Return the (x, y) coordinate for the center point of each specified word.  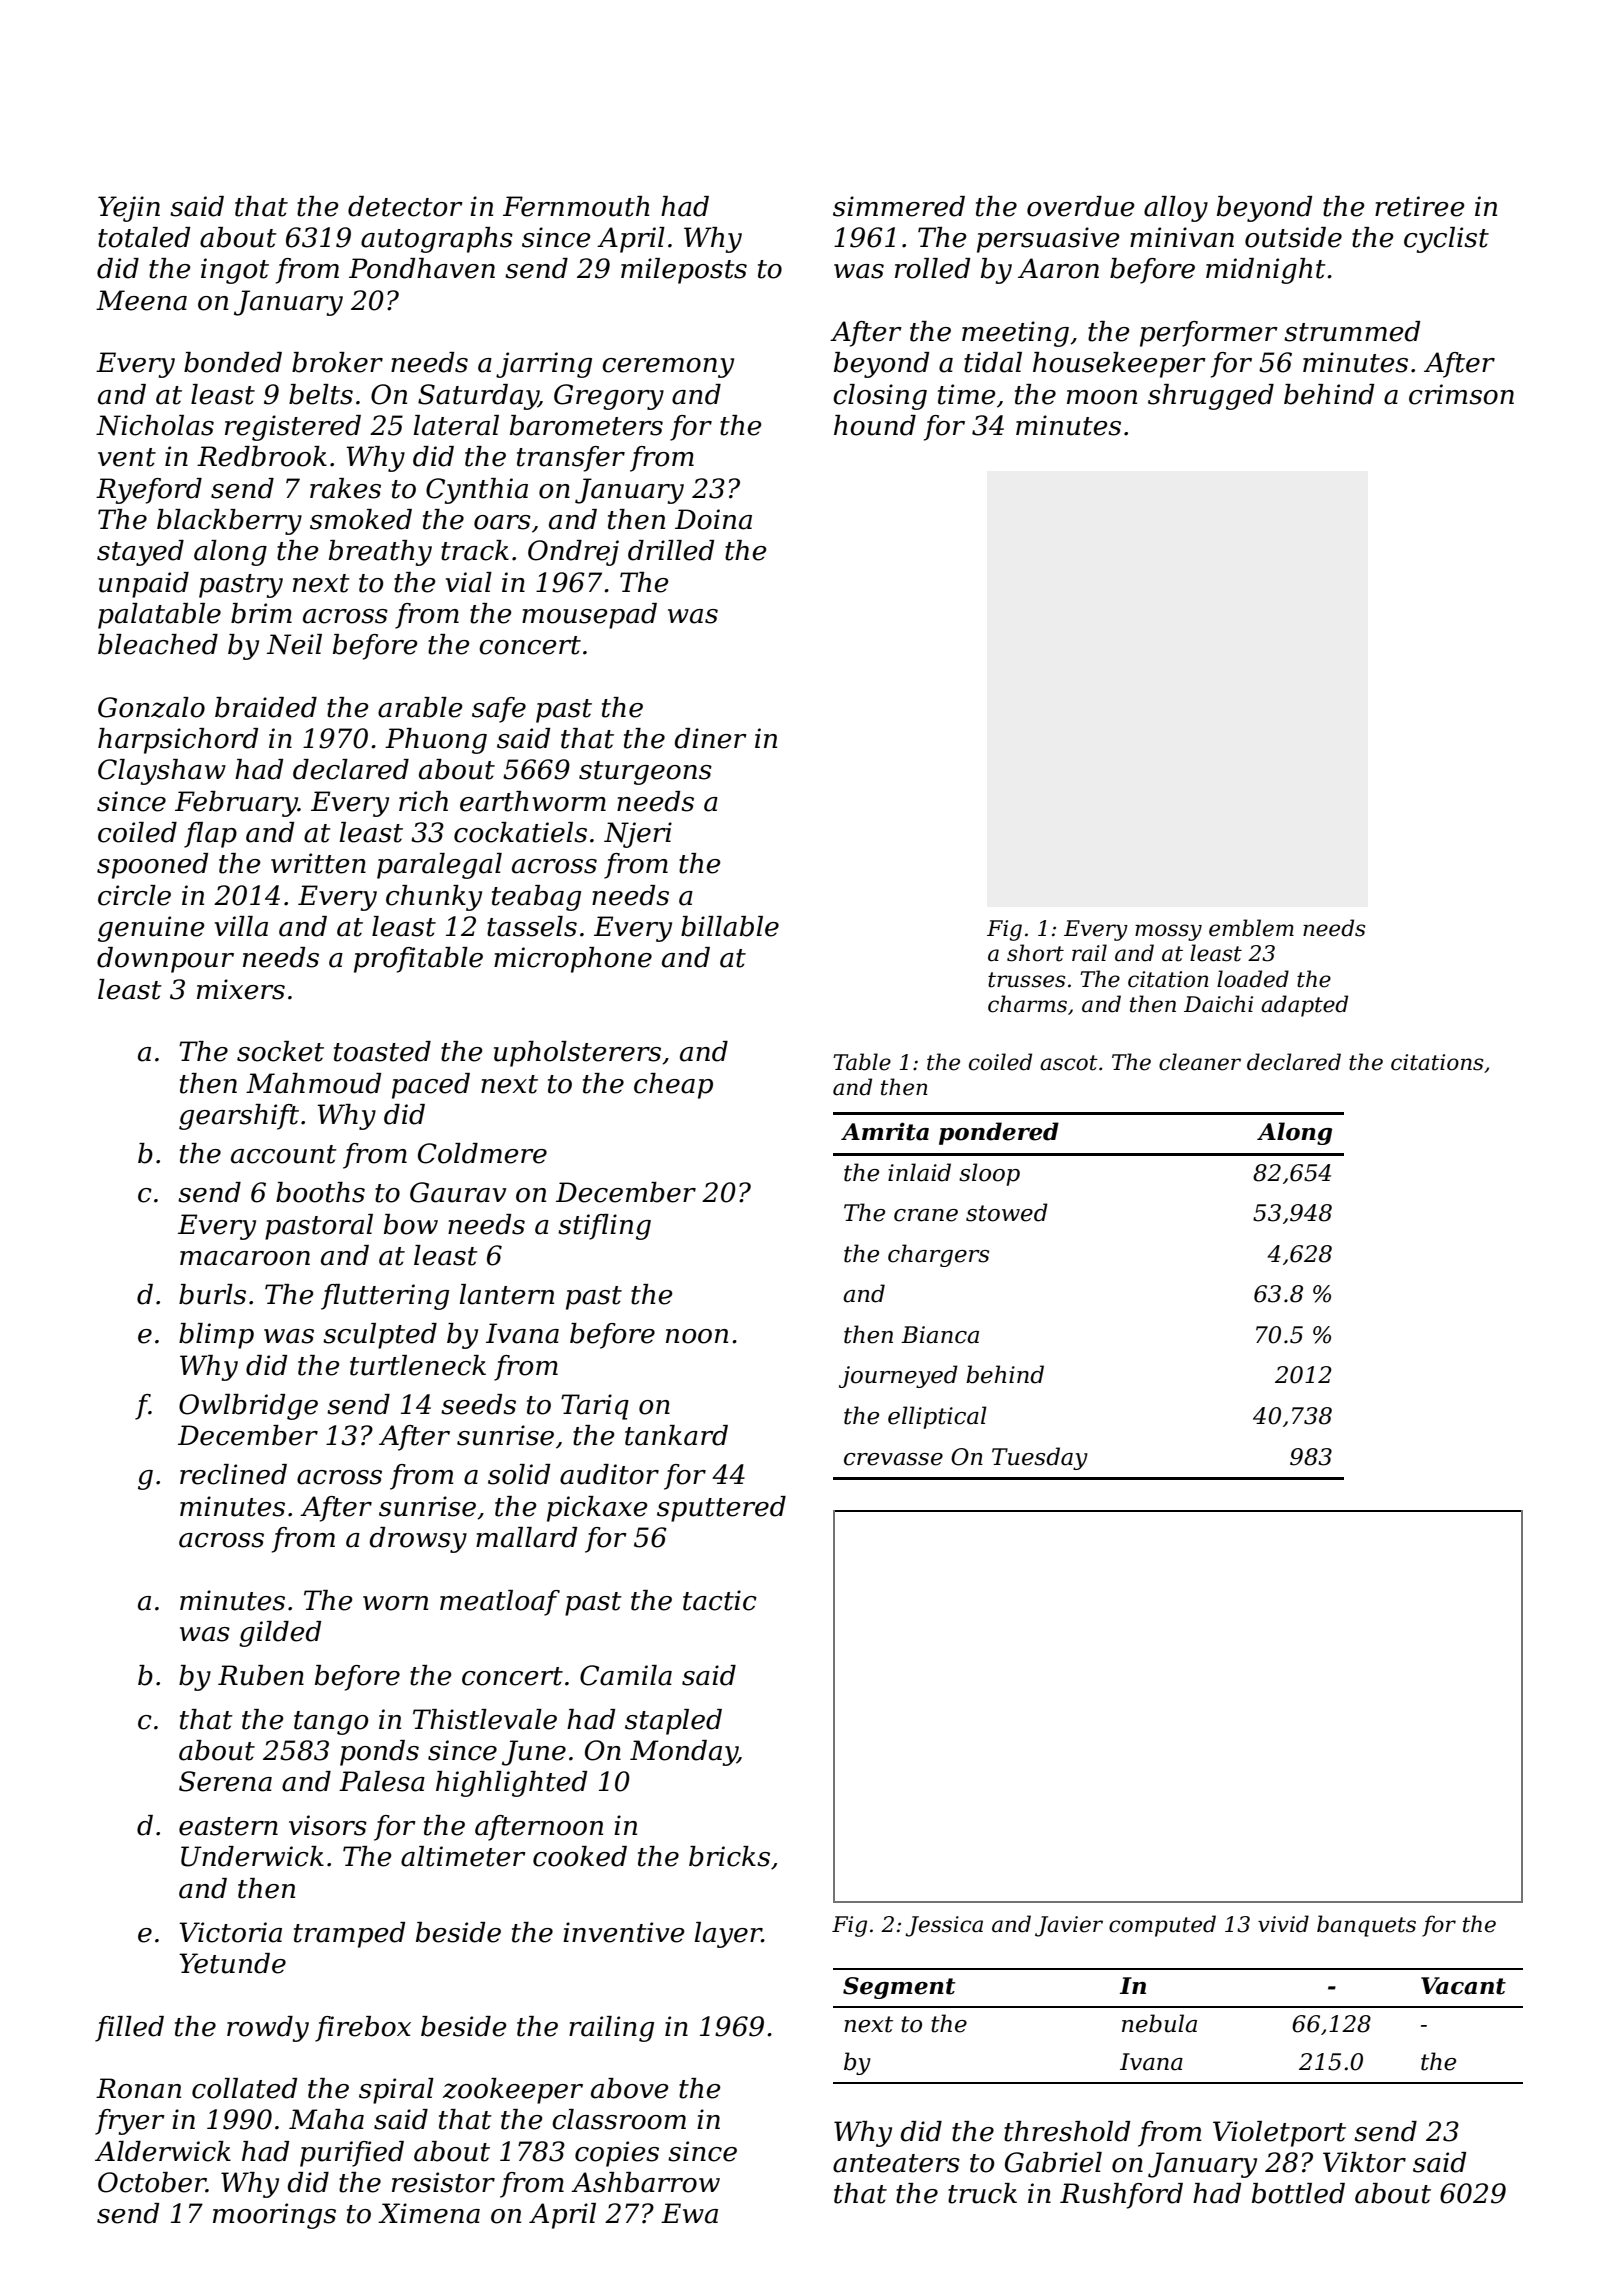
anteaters (896, 2163)
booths (320, 1192)
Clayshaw (162, 772)
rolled (932, 268)
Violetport (1279, 2134)
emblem (1251, 928)
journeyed (898, 1376)
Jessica (944, 1926)
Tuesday (1040, 1458)
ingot (235, 271)
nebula (1159, 2023)
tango (331, 1723)
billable (730, 926)
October (152, 2182)
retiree (1420, 206)
